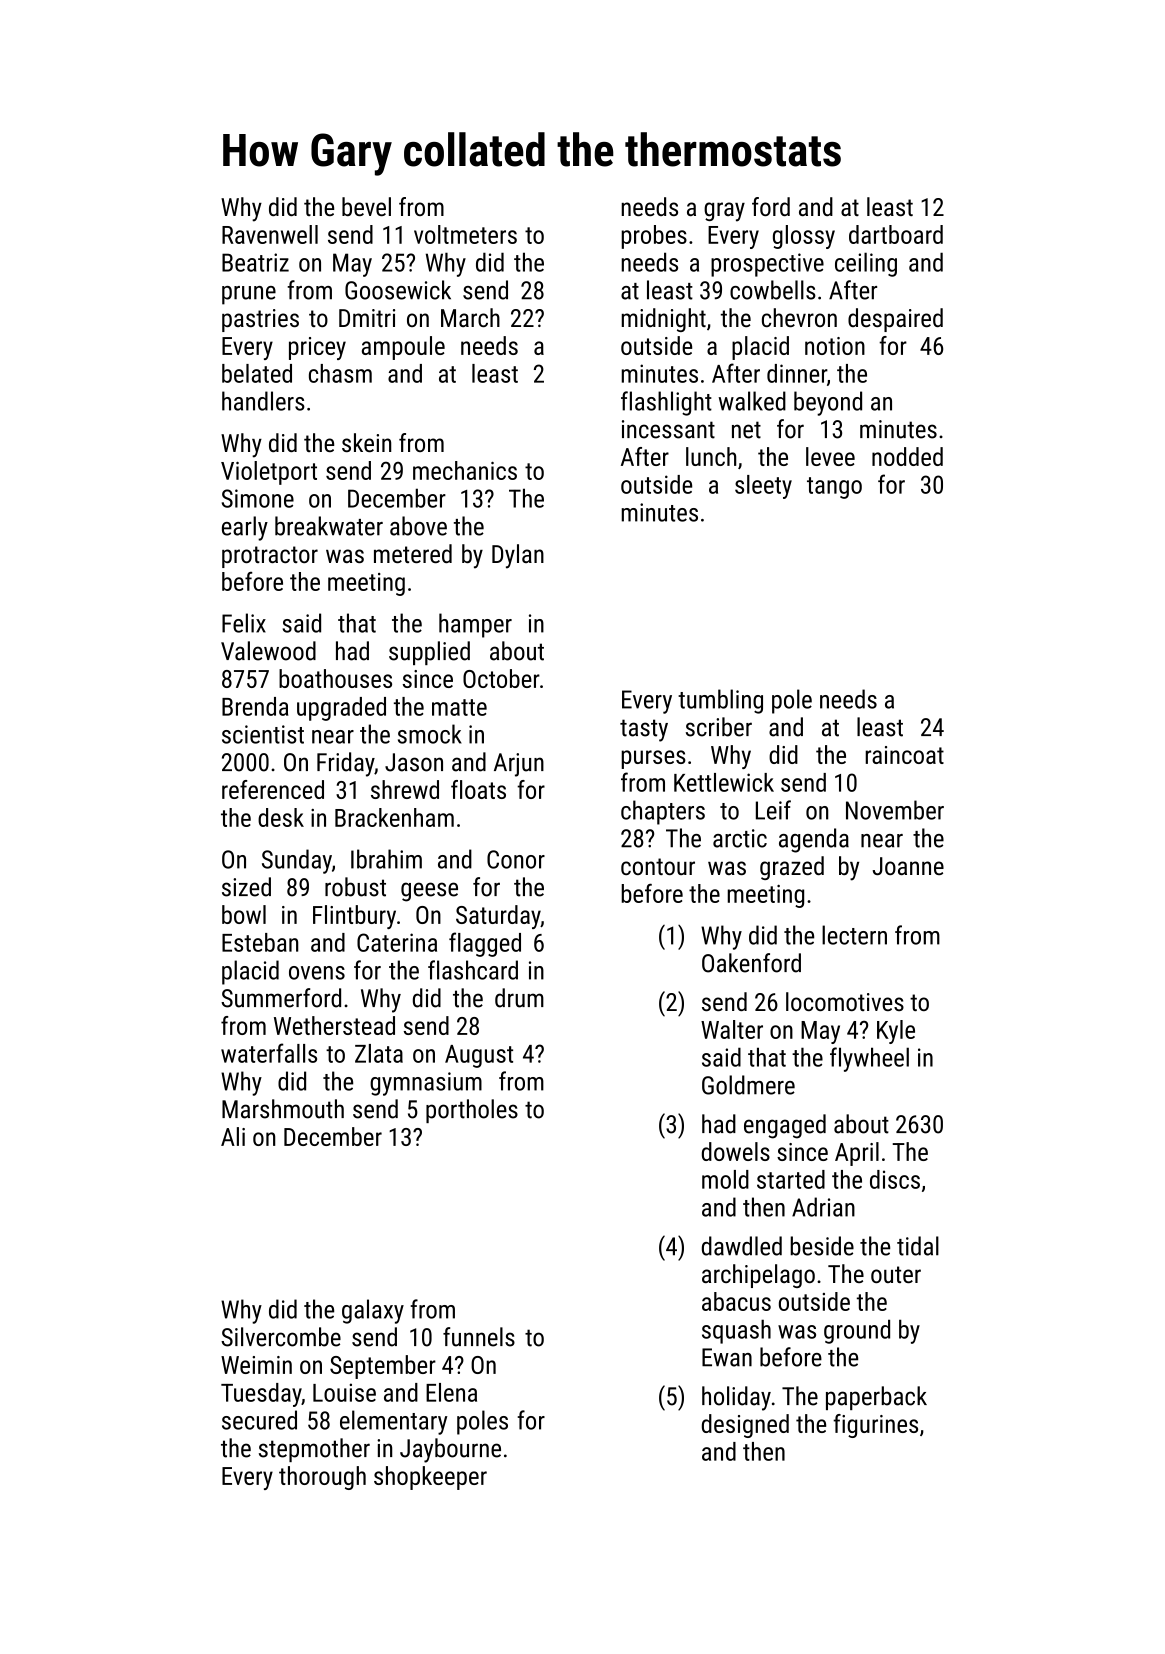 The image size is (1165, 1654). What do you see at coordinates (519, 998) in the page?
I see `drum` at bounding box center [519, 998].
